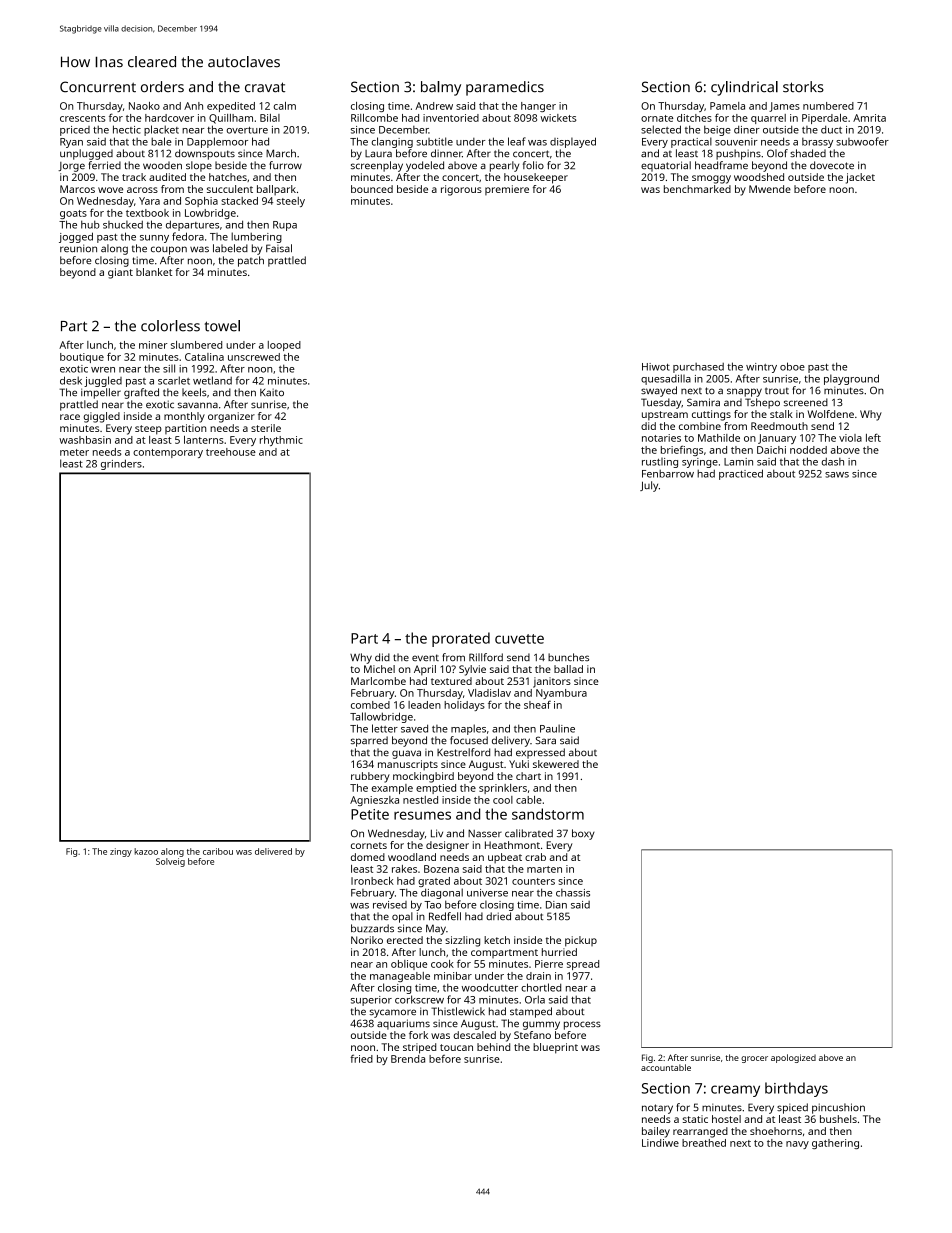 This screenshot has width=952, height=1233. What do you see at coordinates (361, 1058) in the screenshot?
I see `fried` at bounding box center [361, 1058].
